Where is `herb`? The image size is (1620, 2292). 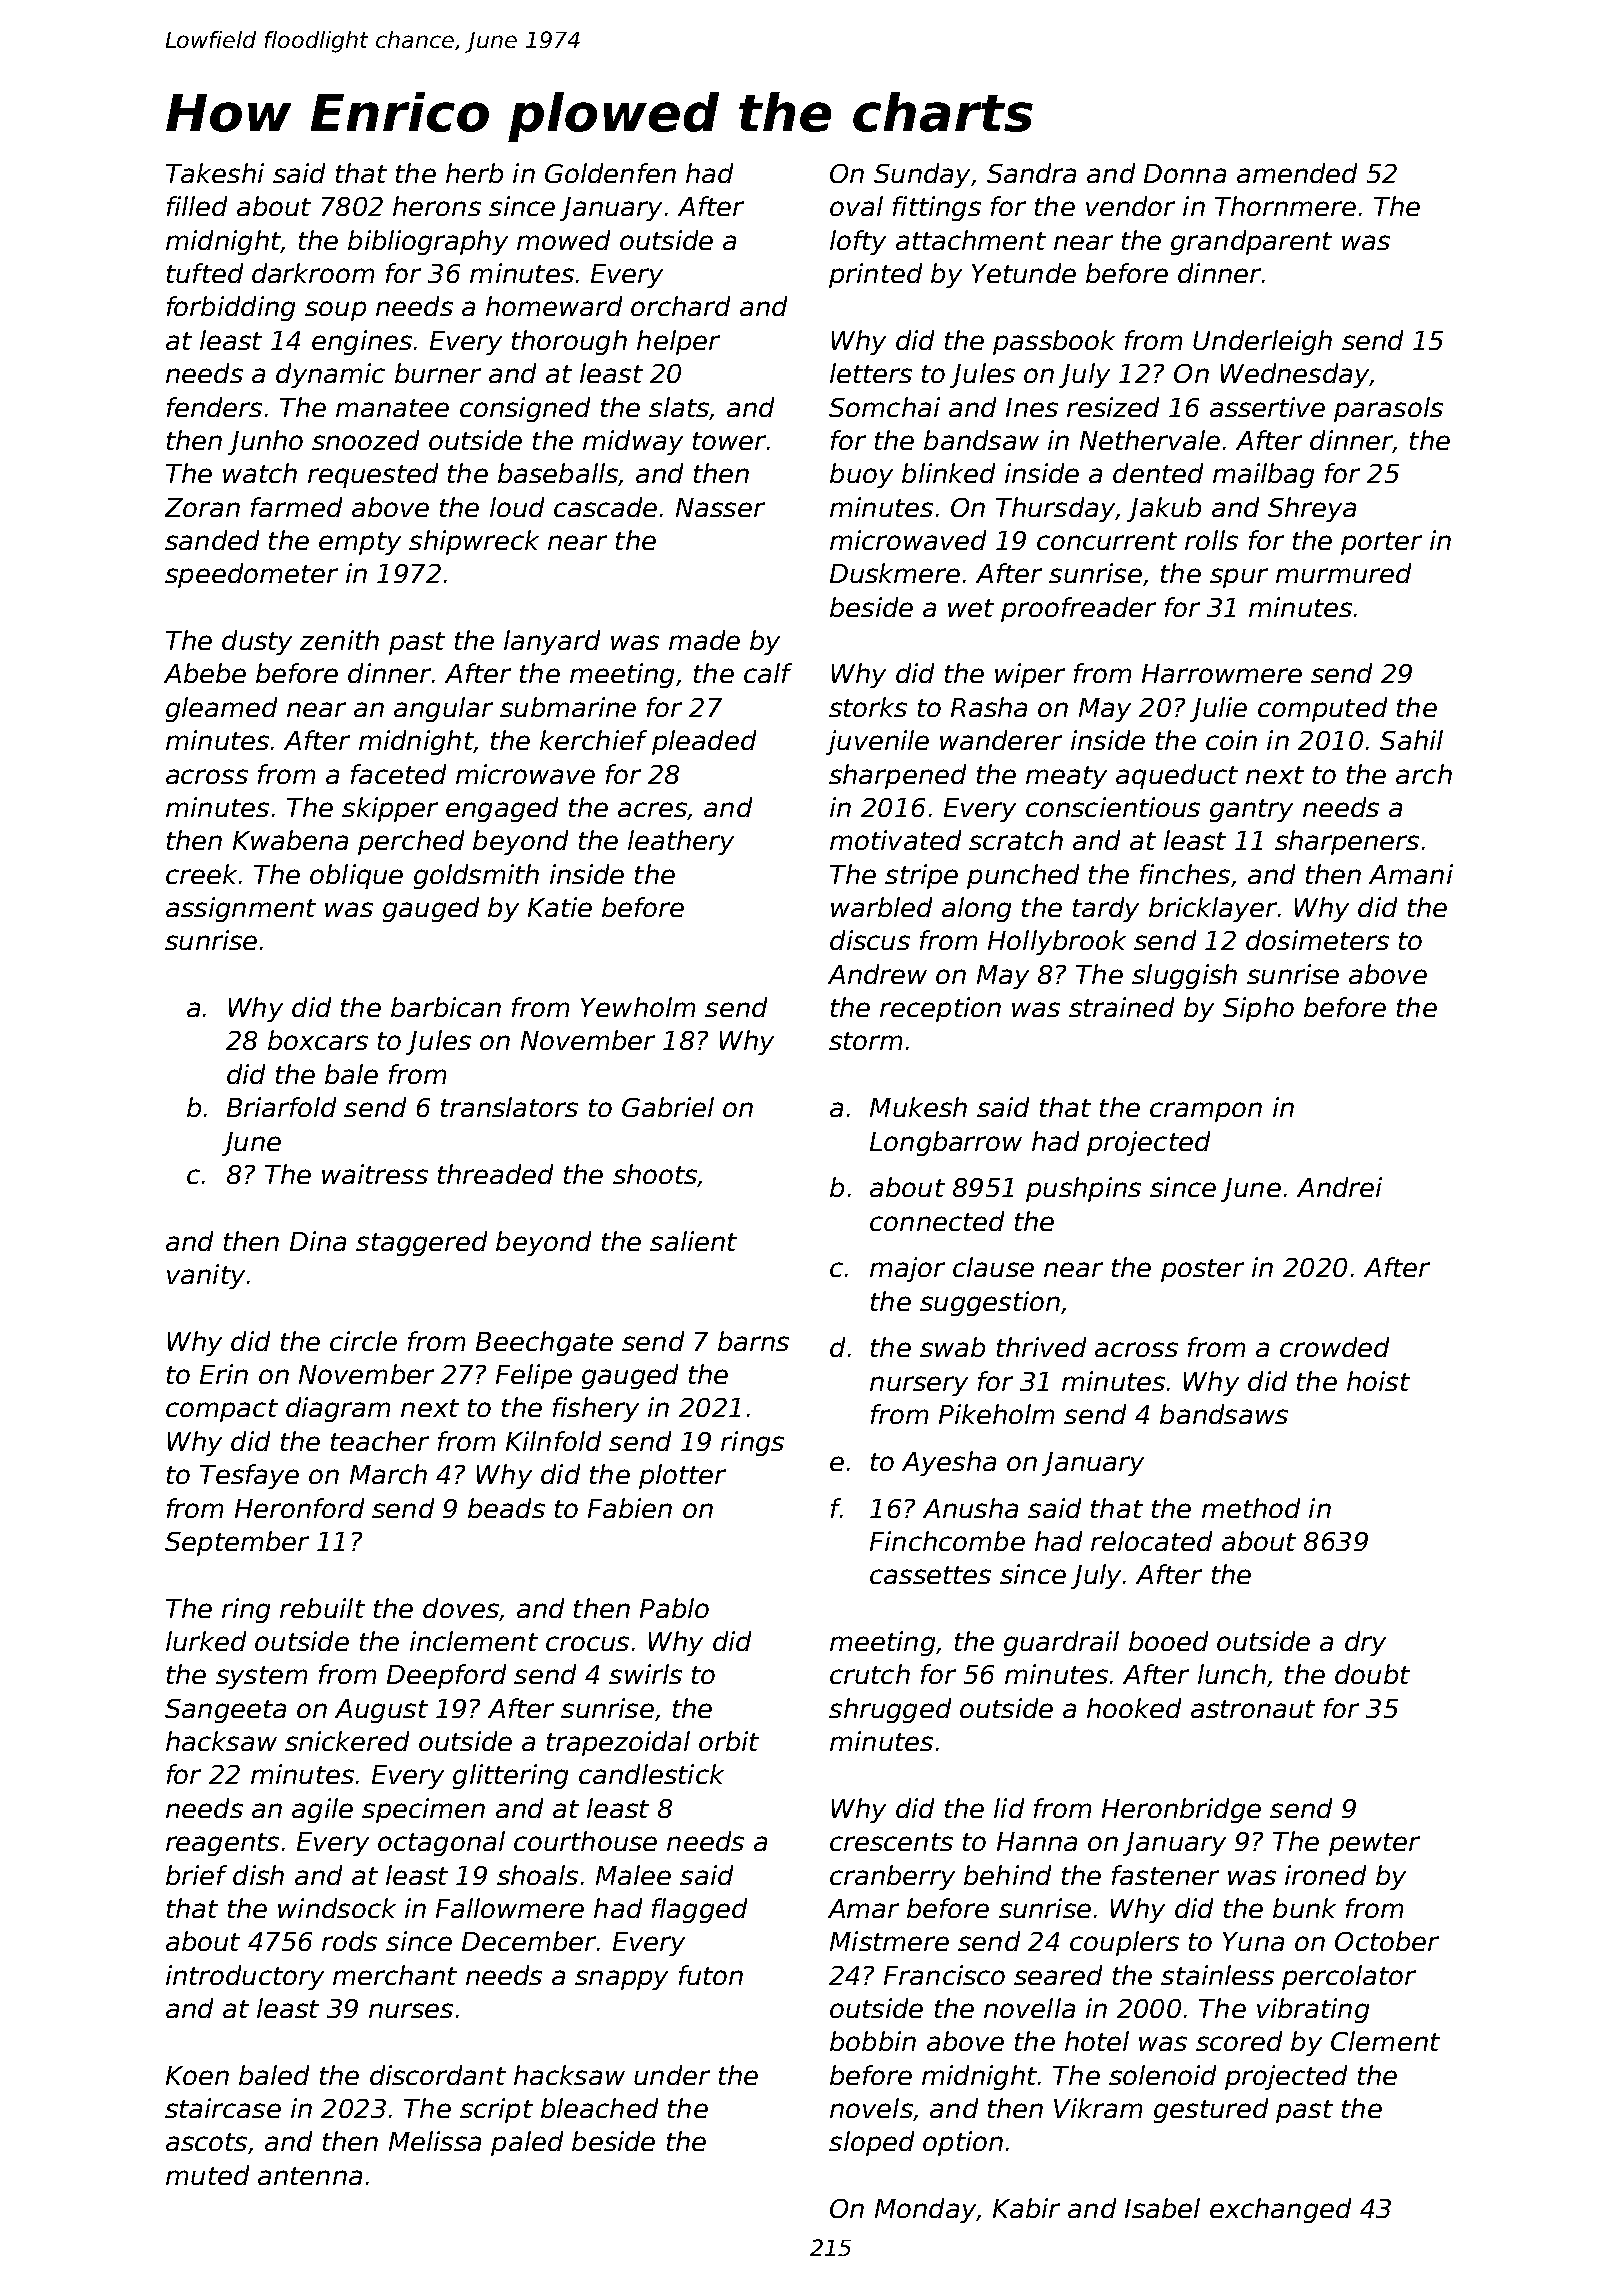 herb is located at coordinates (474, 173).
